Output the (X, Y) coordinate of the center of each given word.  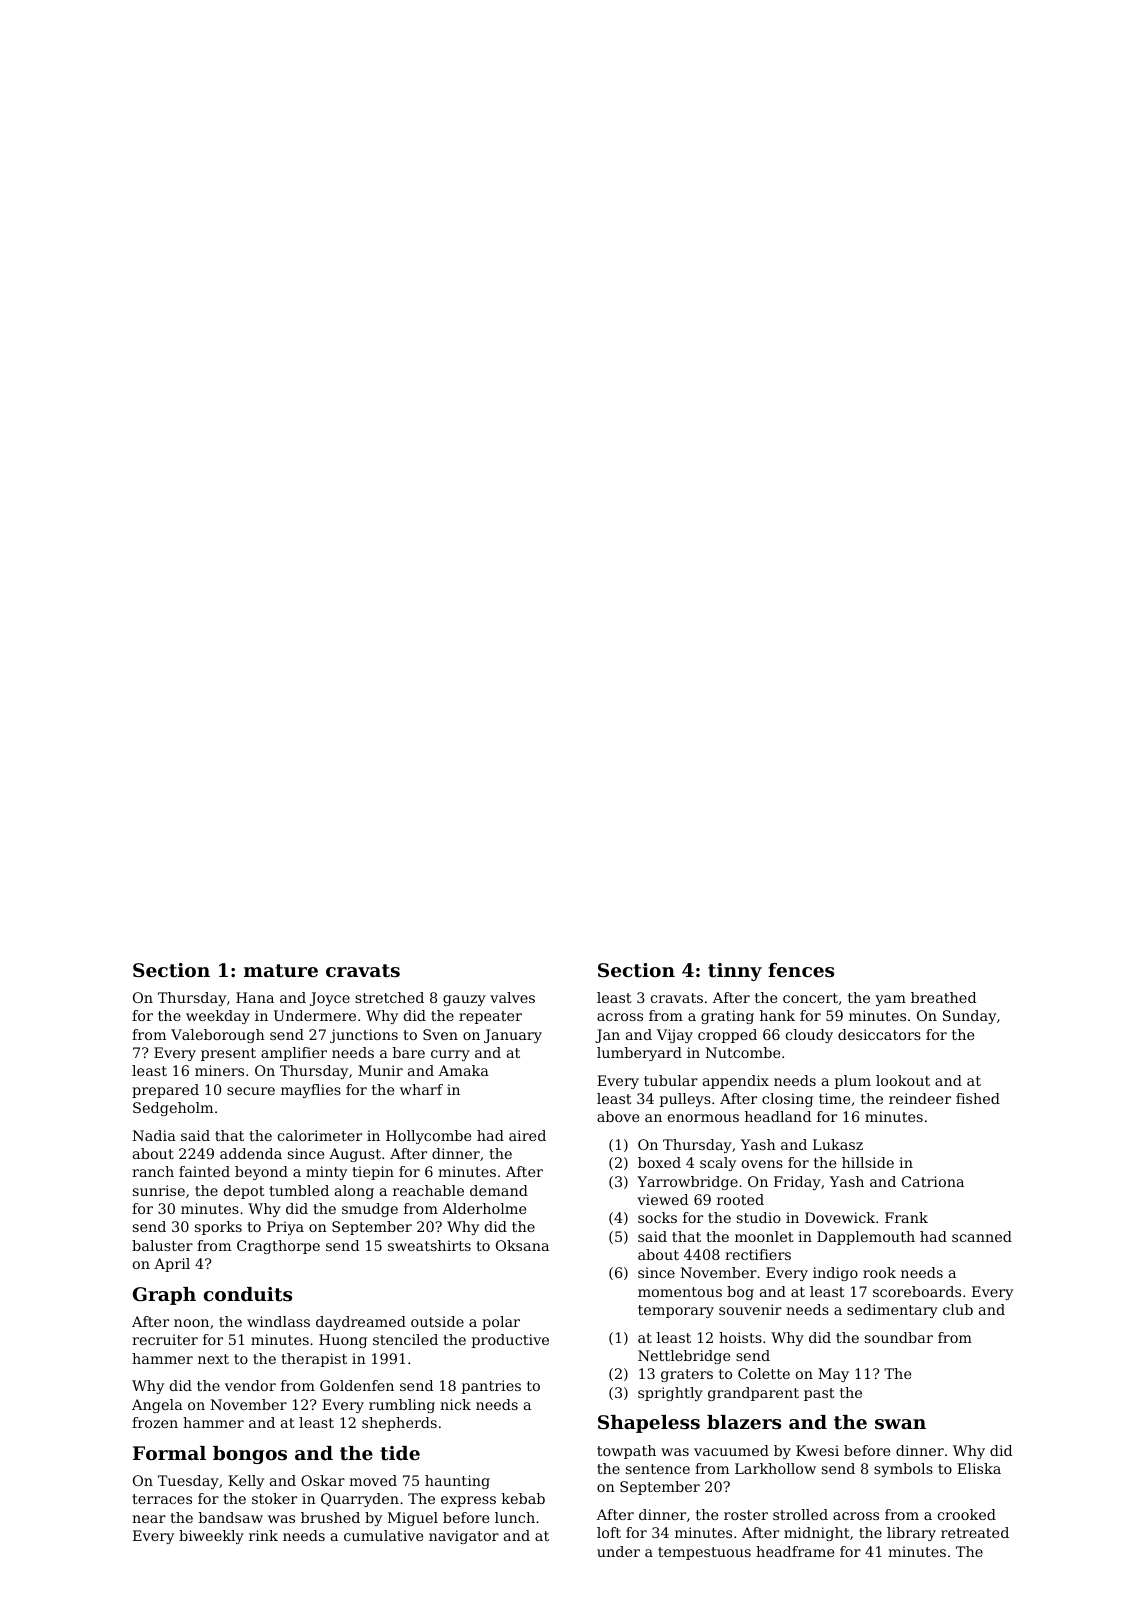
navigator (464, 1537)
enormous (703, 1118)
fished (978, 1098)
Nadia (154, 1135)
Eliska (979, 1468)
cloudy (809, 1036)
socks (657, 1217)
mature (281, 971)
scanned (982, 1236)
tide (400, 1453)
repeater (490, 1017)
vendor (250, 1385)
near (149, 1519)
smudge (370, 1210)
